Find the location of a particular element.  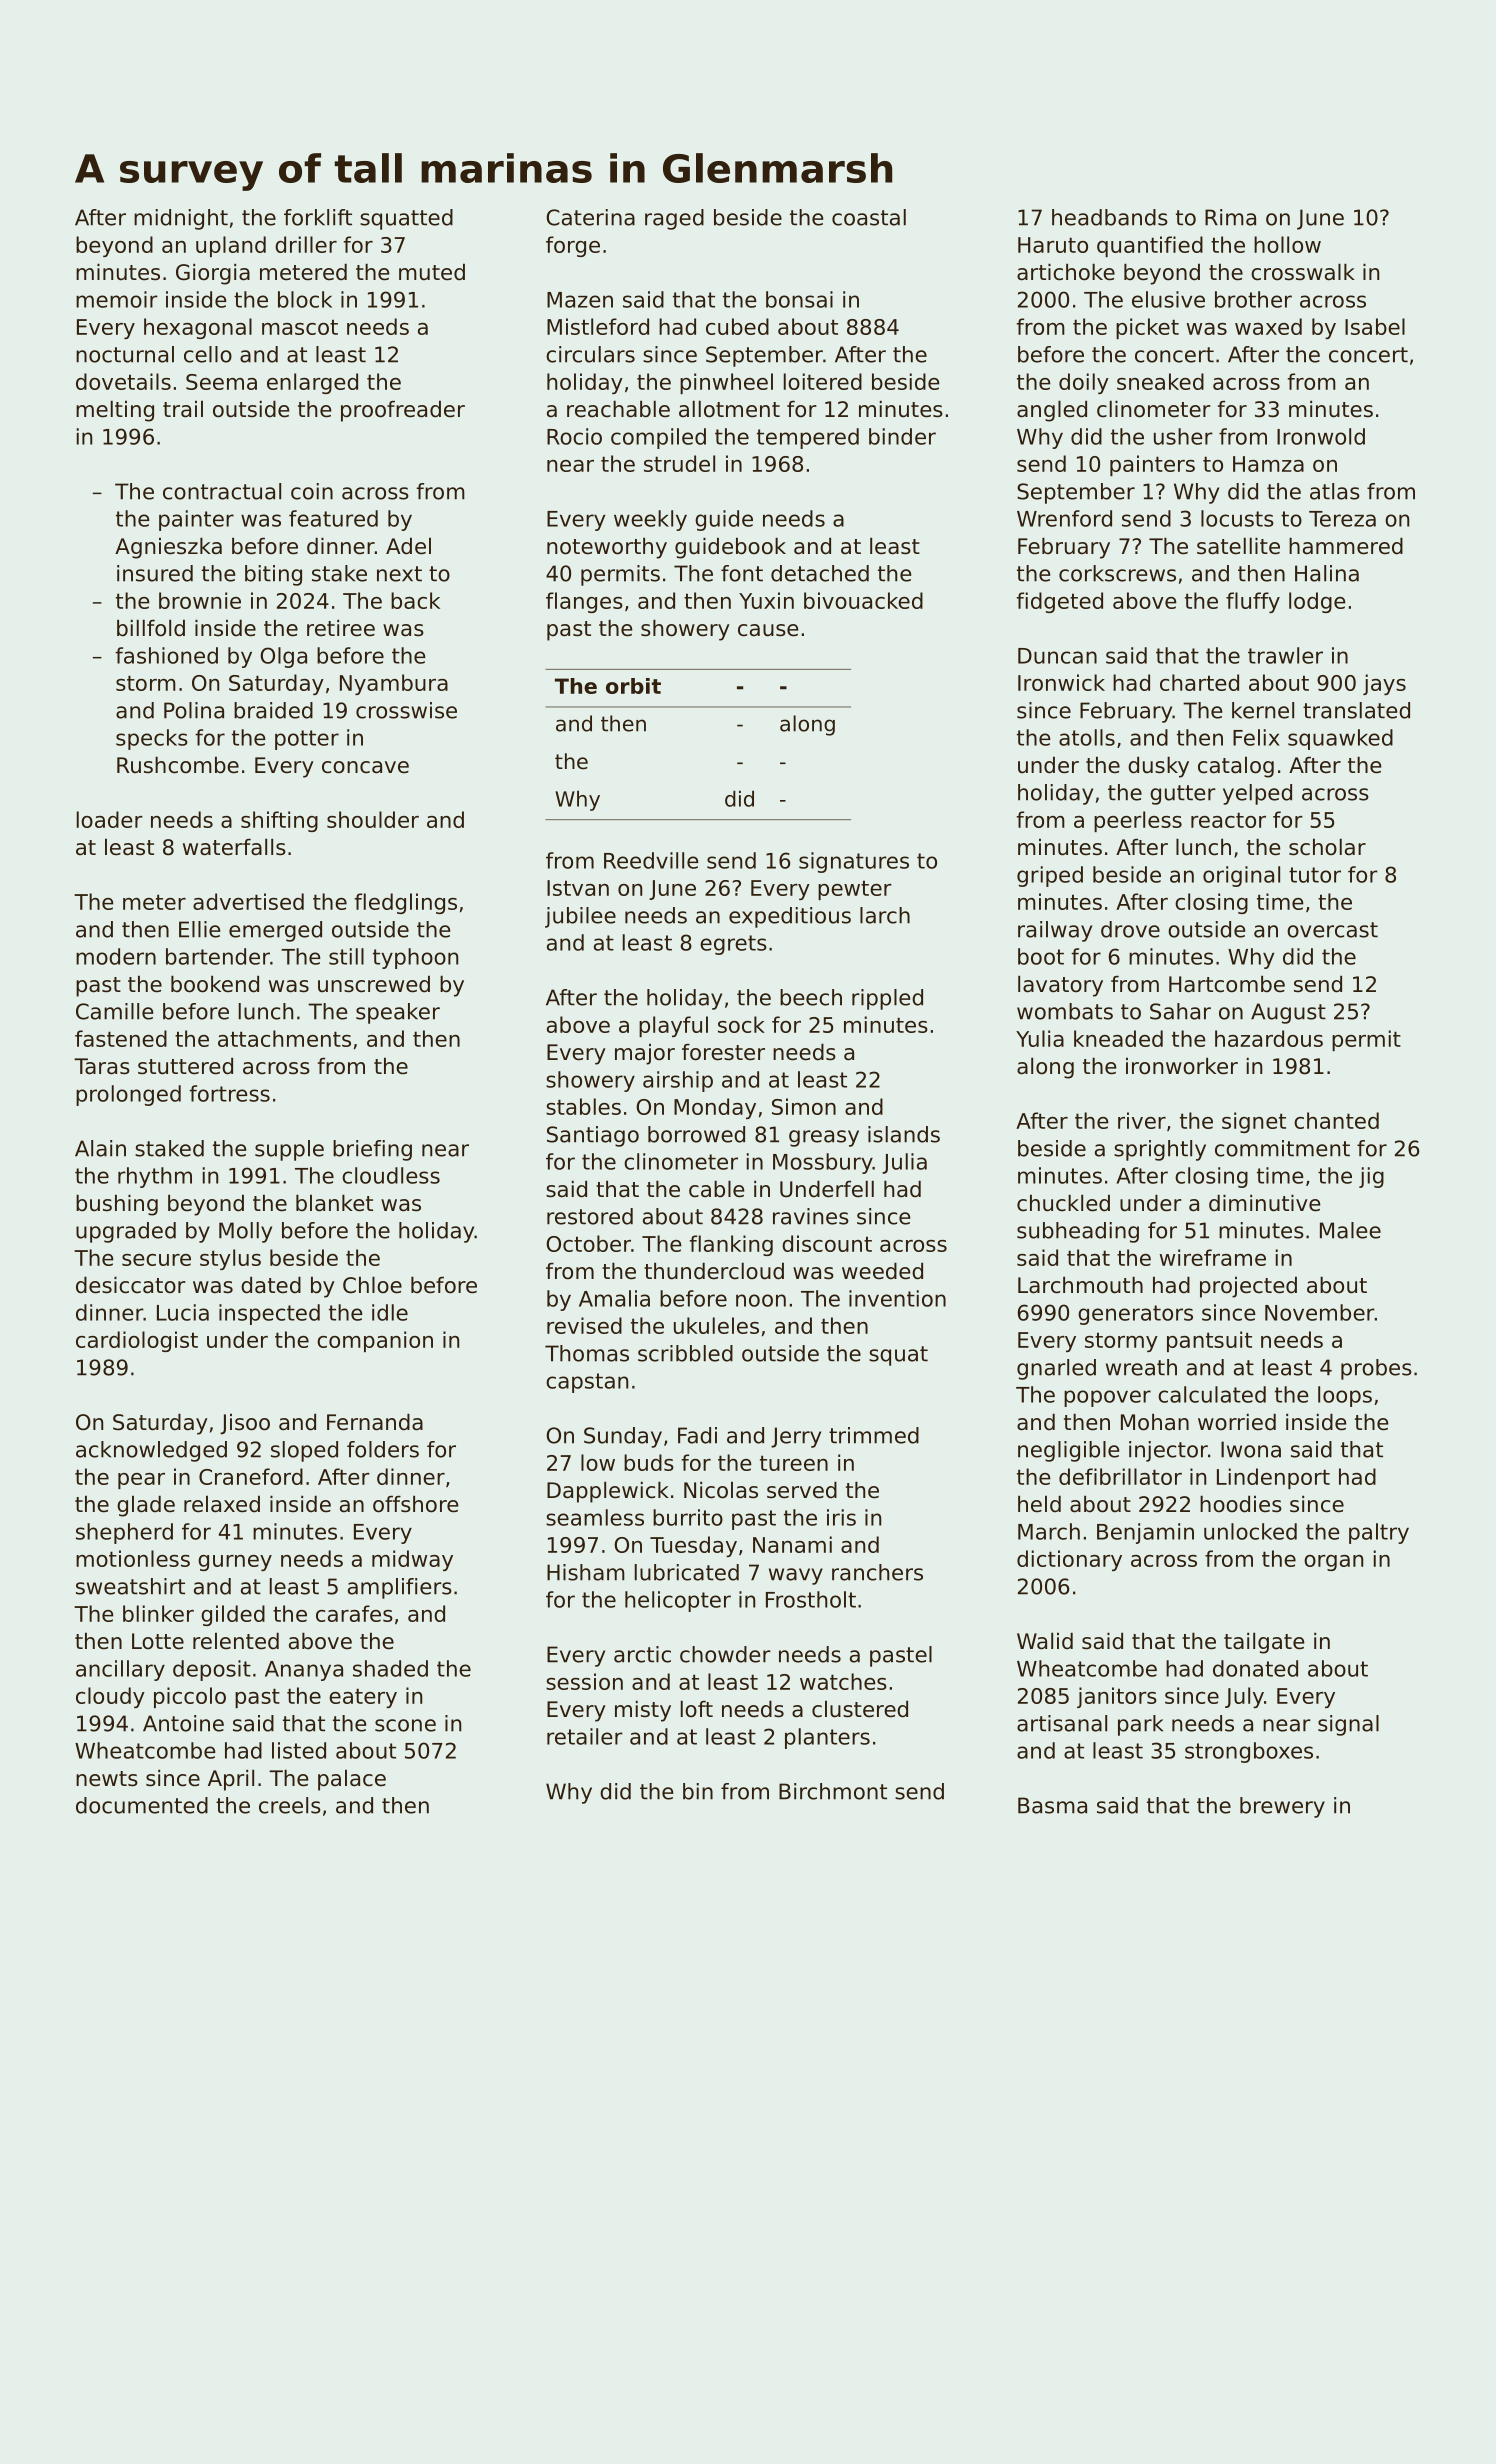

Simon is located at coordinates (804, 1106).
